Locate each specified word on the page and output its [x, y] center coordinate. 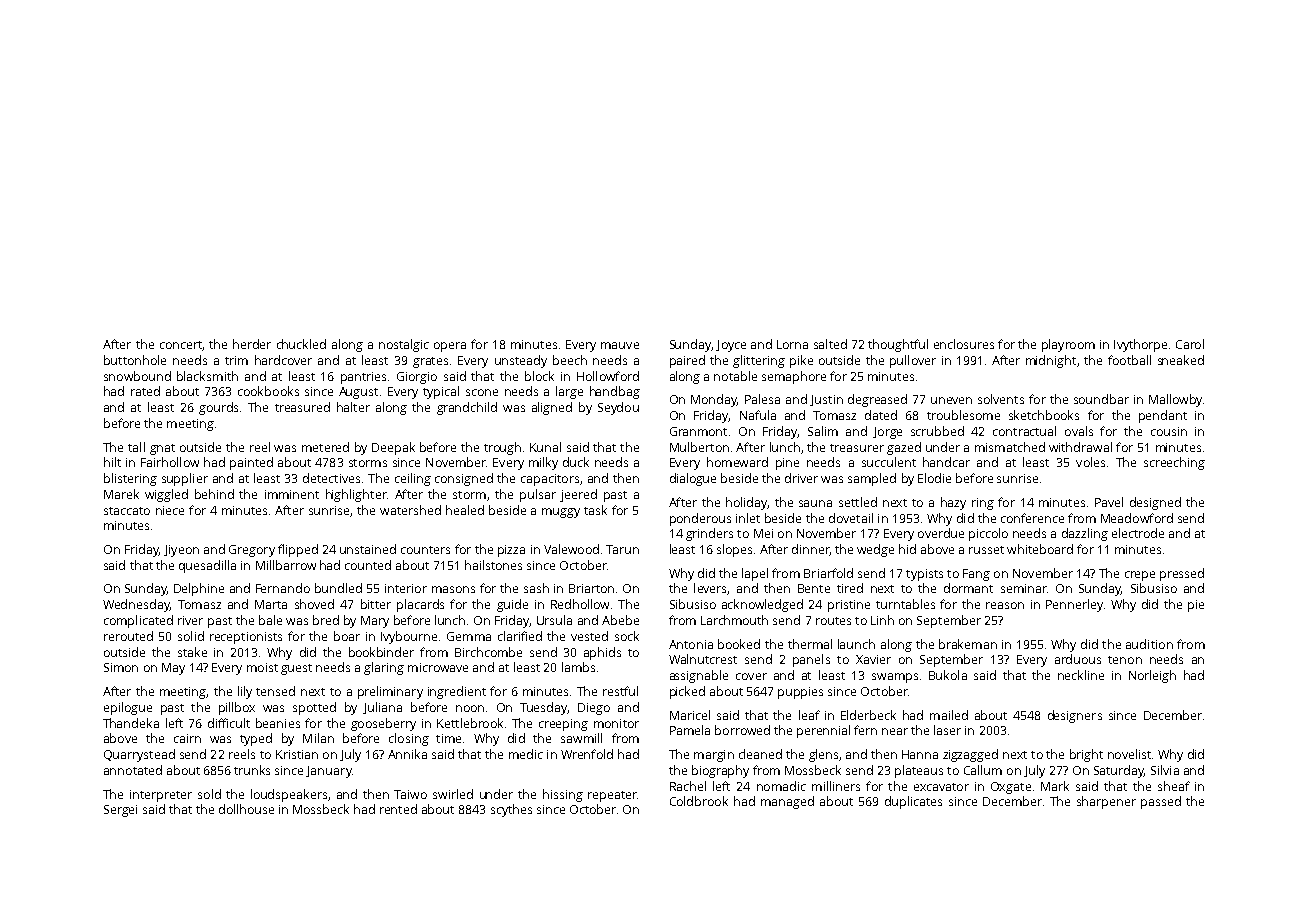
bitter [376, 604]
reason [1005, 605]
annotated [133, 770]
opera [450, 347]
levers [710, 588]
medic [526, 754]
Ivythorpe [1140, 345]
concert [181, 345]
